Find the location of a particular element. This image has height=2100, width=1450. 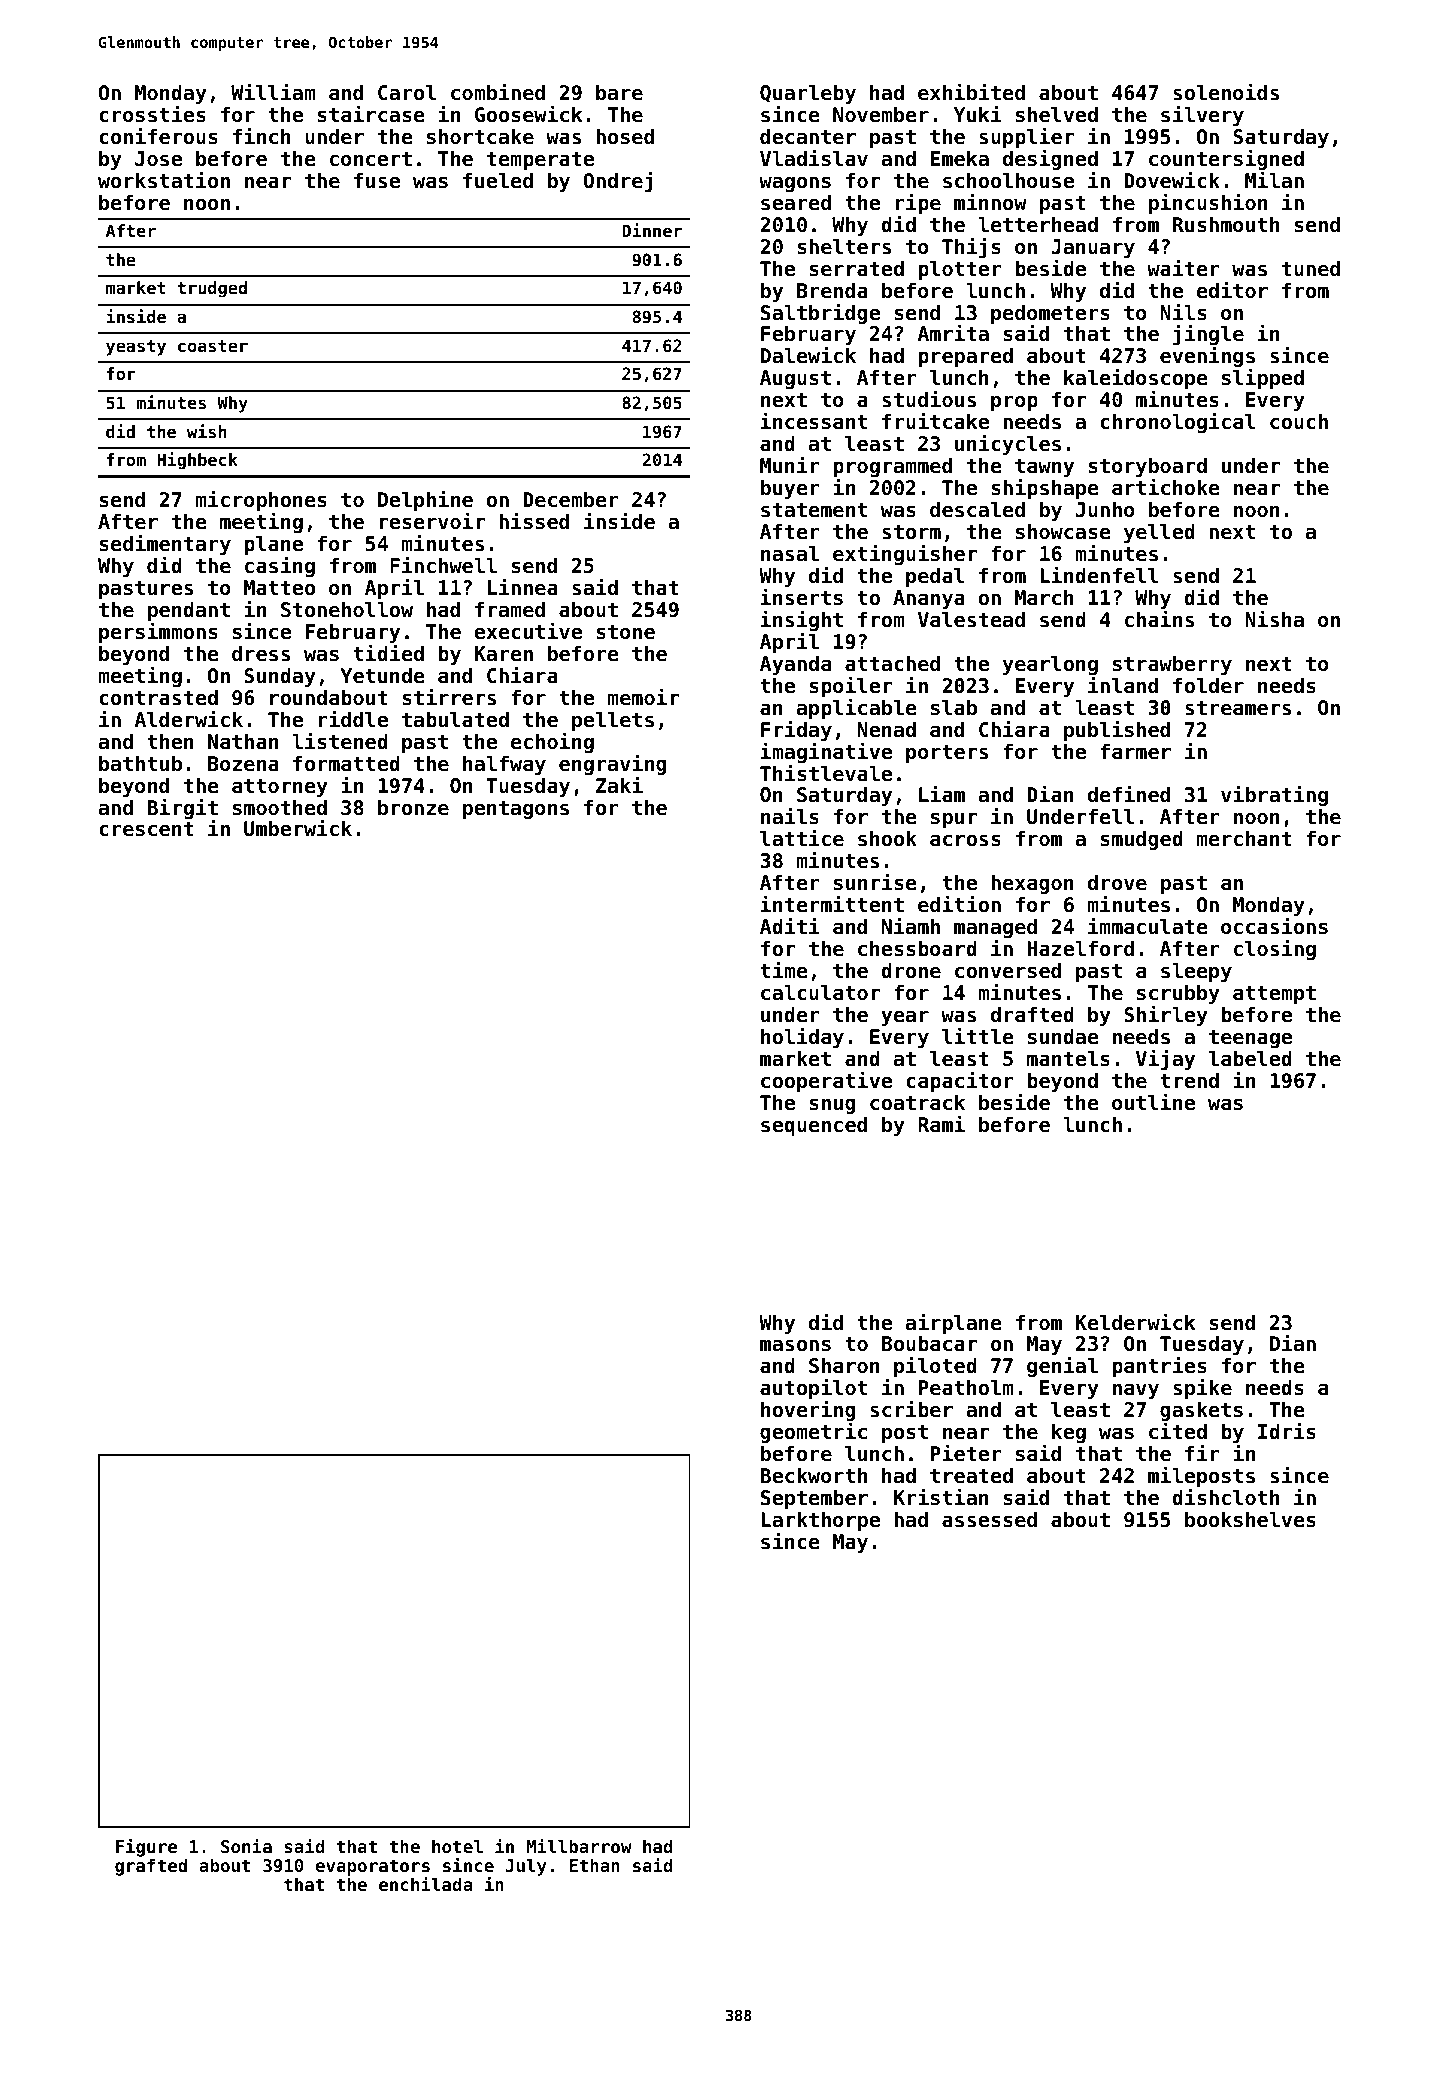

trudged is located at coordinates (212, 289).
